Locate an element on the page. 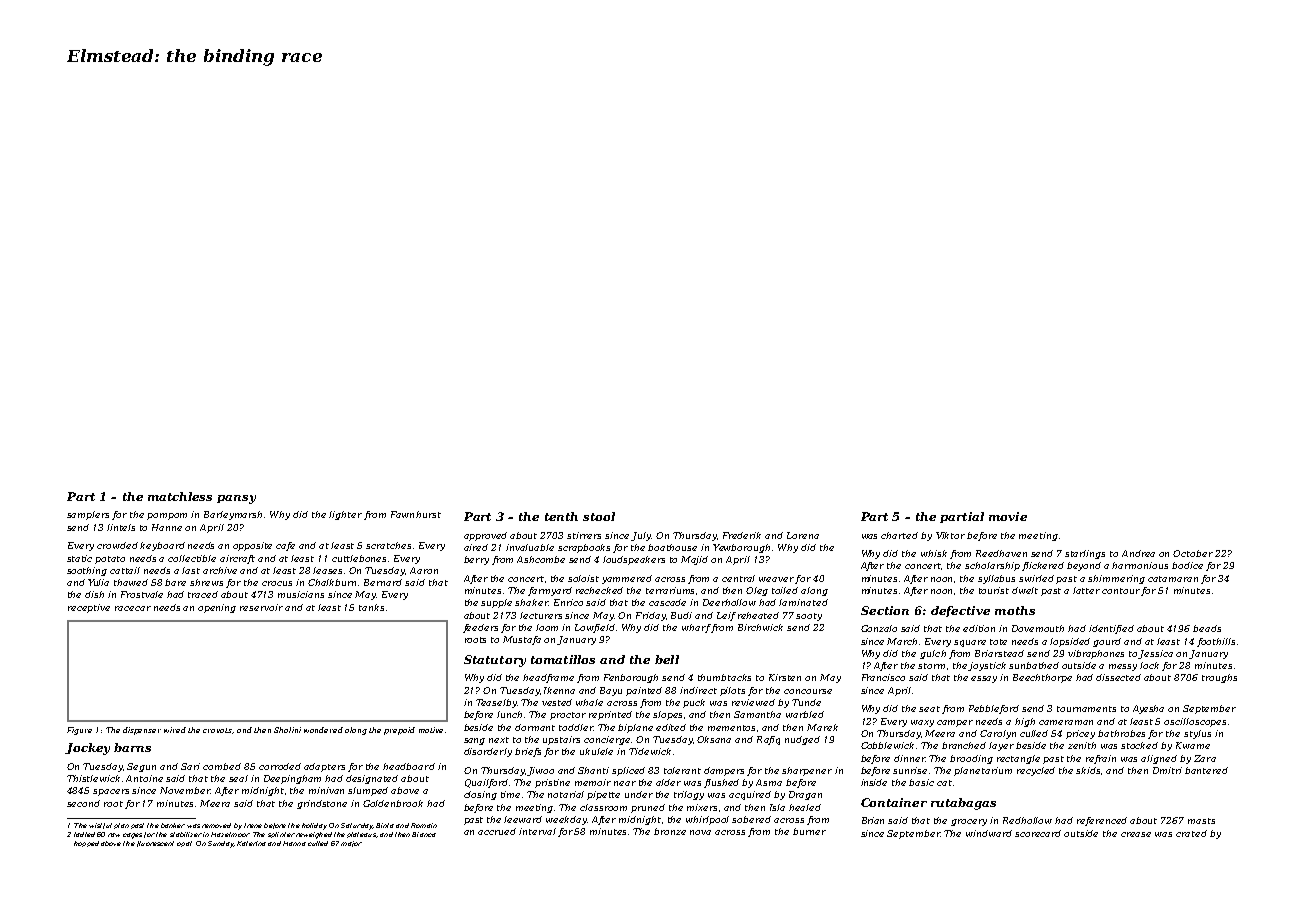  combed is located at coordinates (222, 766).
